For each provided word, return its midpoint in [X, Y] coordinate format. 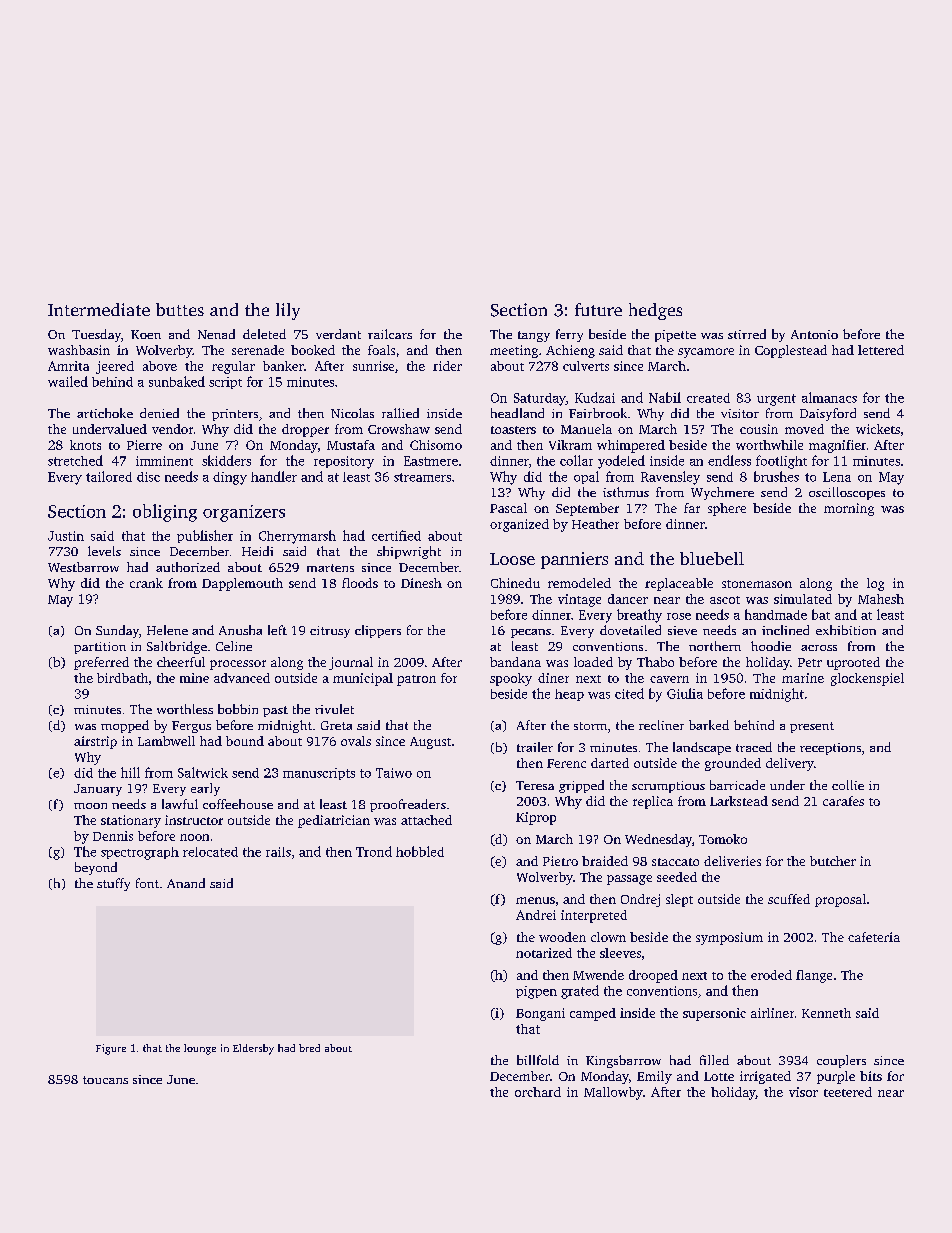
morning [849, 509]
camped [593, 1014]
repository [344, 462]
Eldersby [253, 1049]
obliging [165, 513]
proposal [840, 900]
